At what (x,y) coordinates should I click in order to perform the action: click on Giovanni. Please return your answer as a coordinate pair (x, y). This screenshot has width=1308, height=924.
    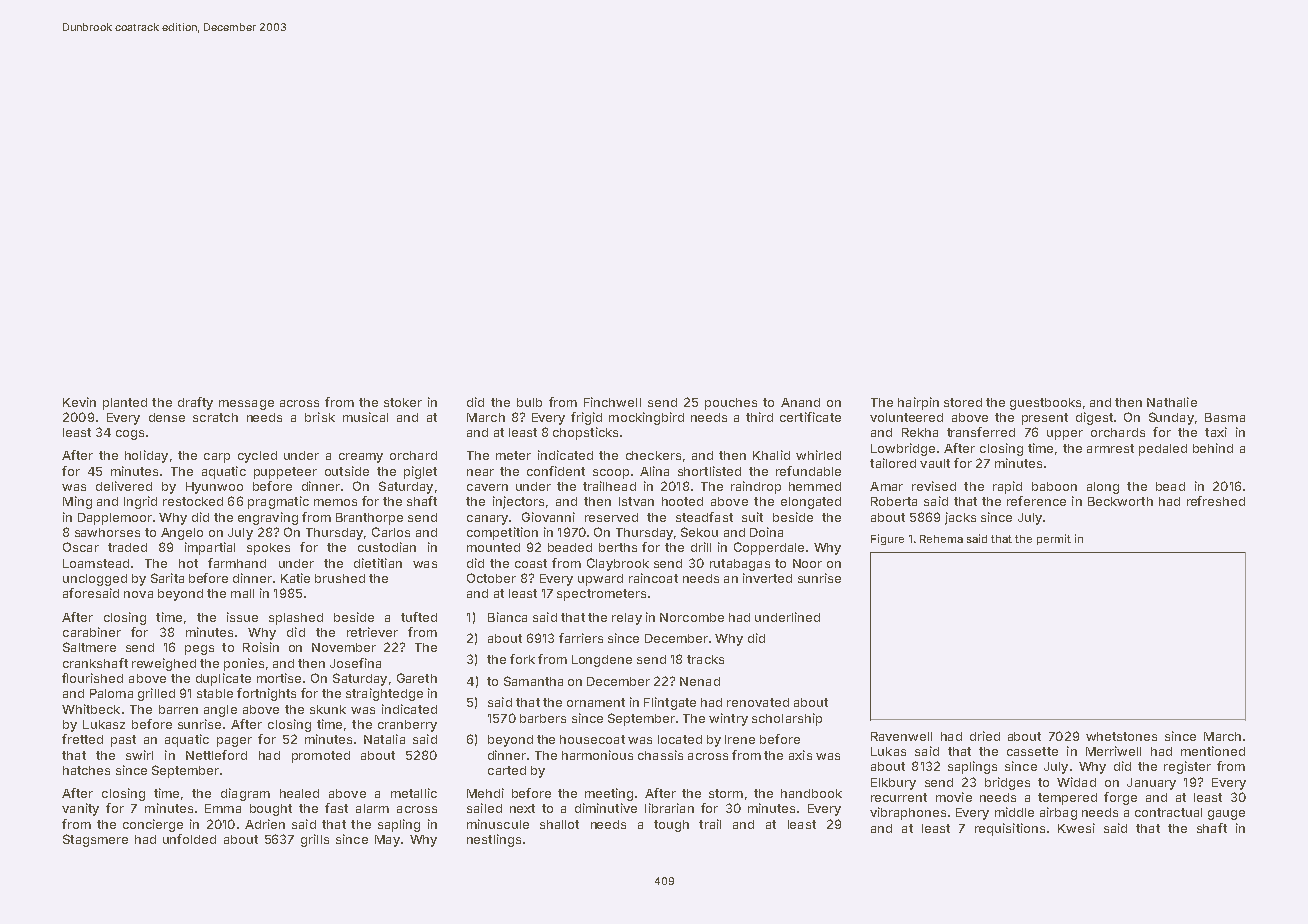
    Looking at the image, I should click on (548, 517).
